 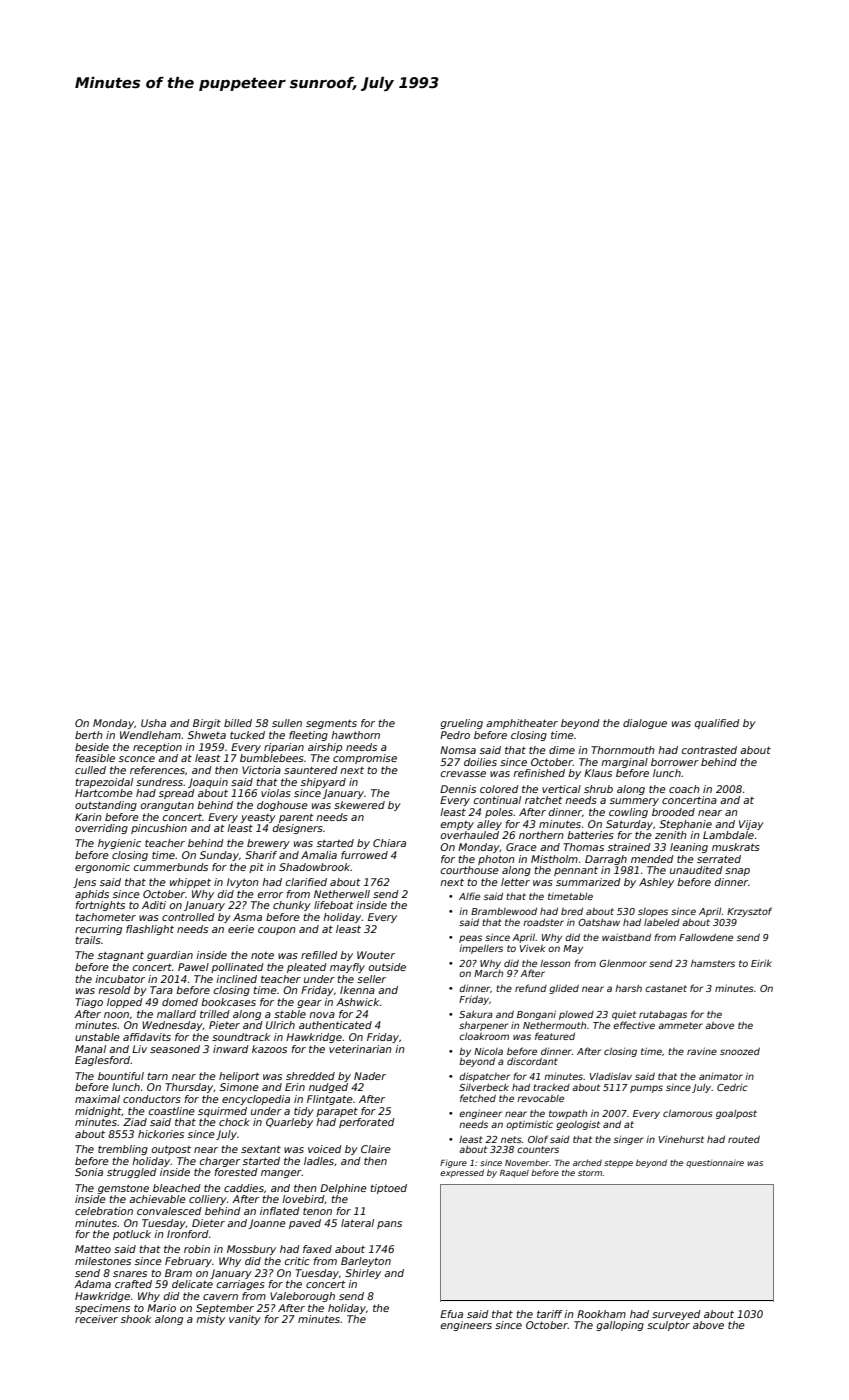 What do you see at coordinates (522, 724) in the screenshot?
I see `amphitheater` at bounding box center [522, 724].
